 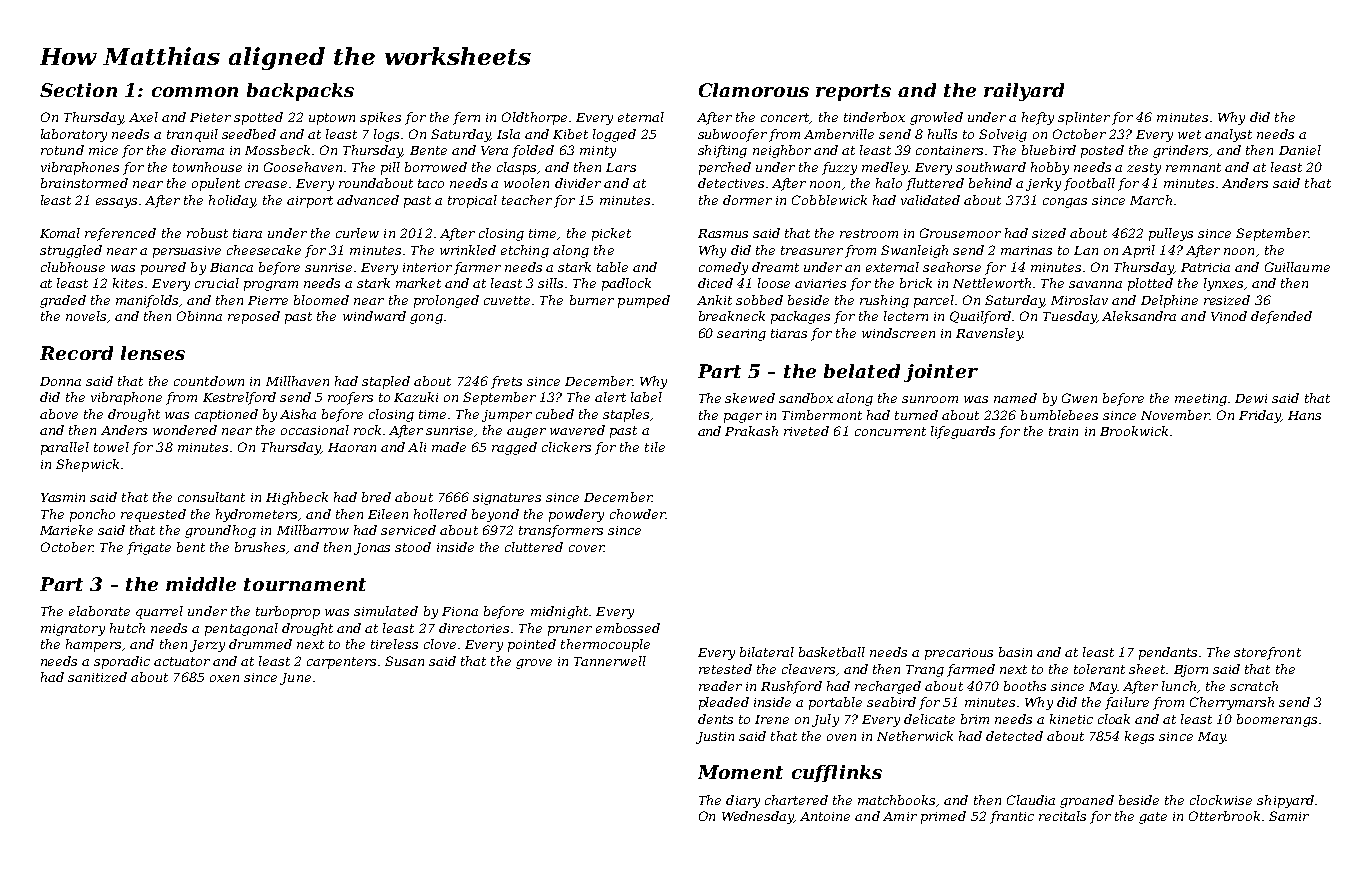 What do you see at coordinates (992, 283) in the image?
I see `Nettleworth` at bounding box center [992, 283].
